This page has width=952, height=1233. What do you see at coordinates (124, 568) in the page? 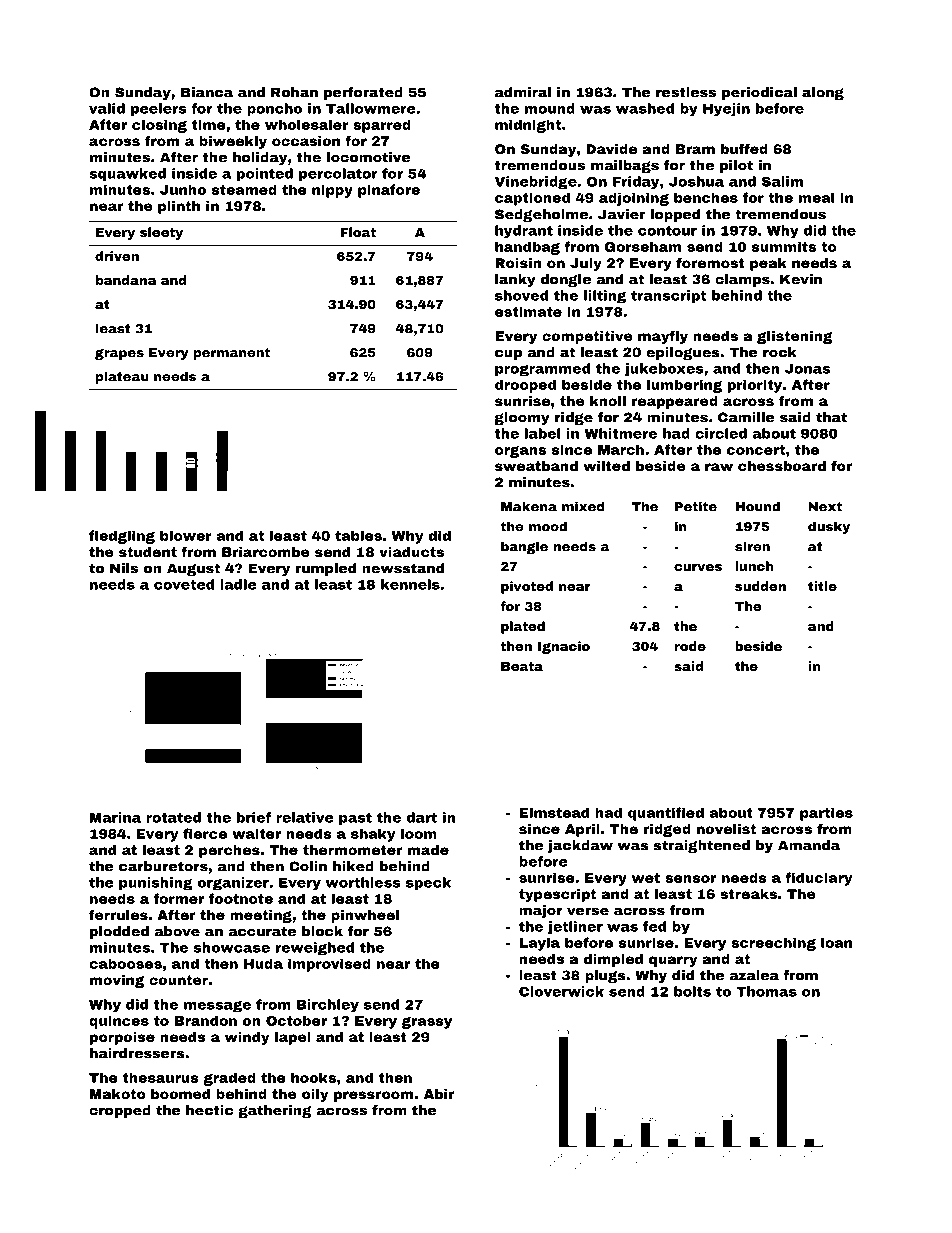
I see `Nils` at bounding box center [124, 568].
